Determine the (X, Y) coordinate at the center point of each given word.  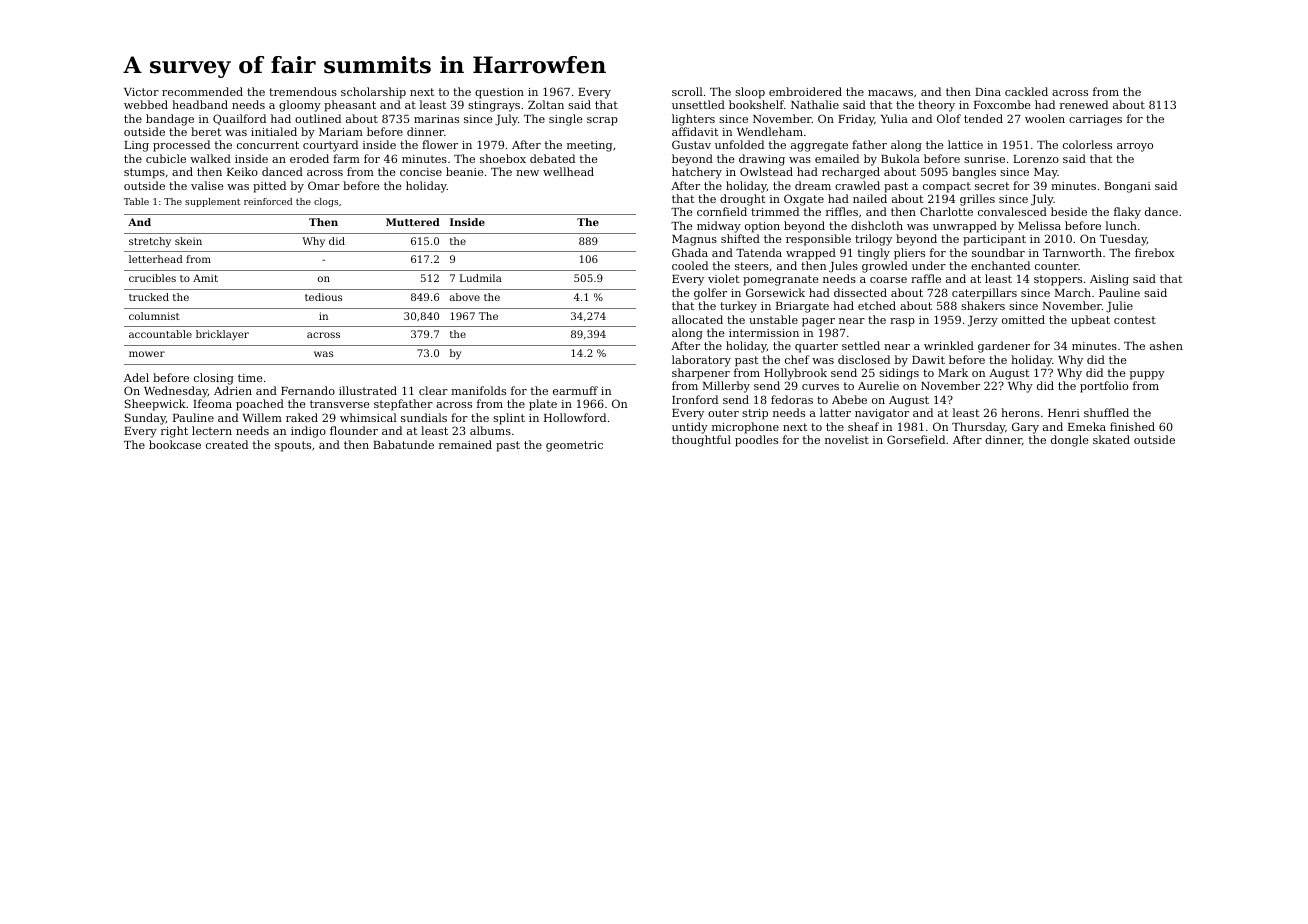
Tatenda (759, 252)
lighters (693, 120)
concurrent (268, 145)
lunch (1121, 225)
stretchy (150, 242)
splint (509, 419)
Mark (953, 372)
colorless (1087, 144)
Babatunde (403, 444)
